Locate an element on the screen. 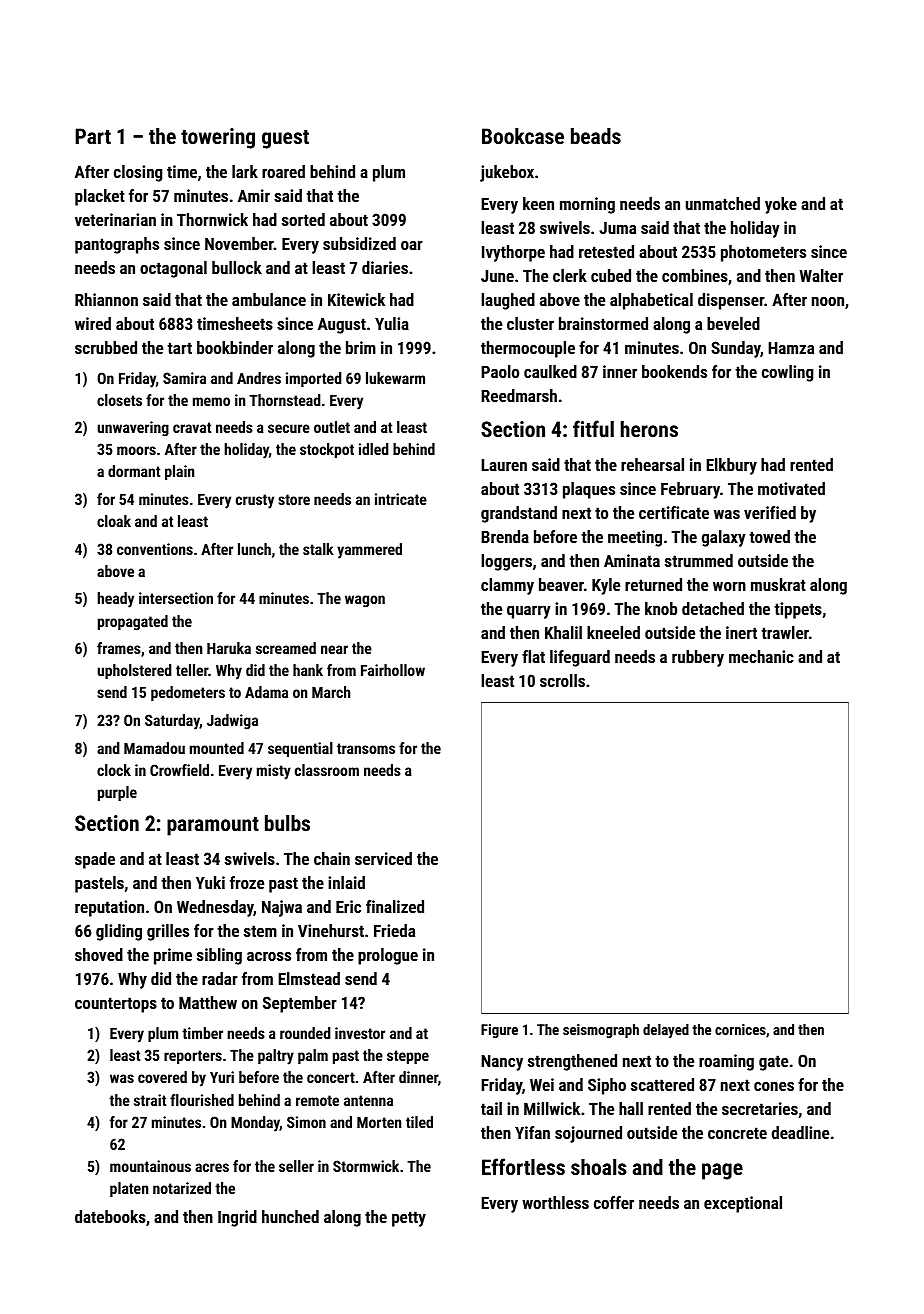  Bookcase is located at coordinates (523, 136).
